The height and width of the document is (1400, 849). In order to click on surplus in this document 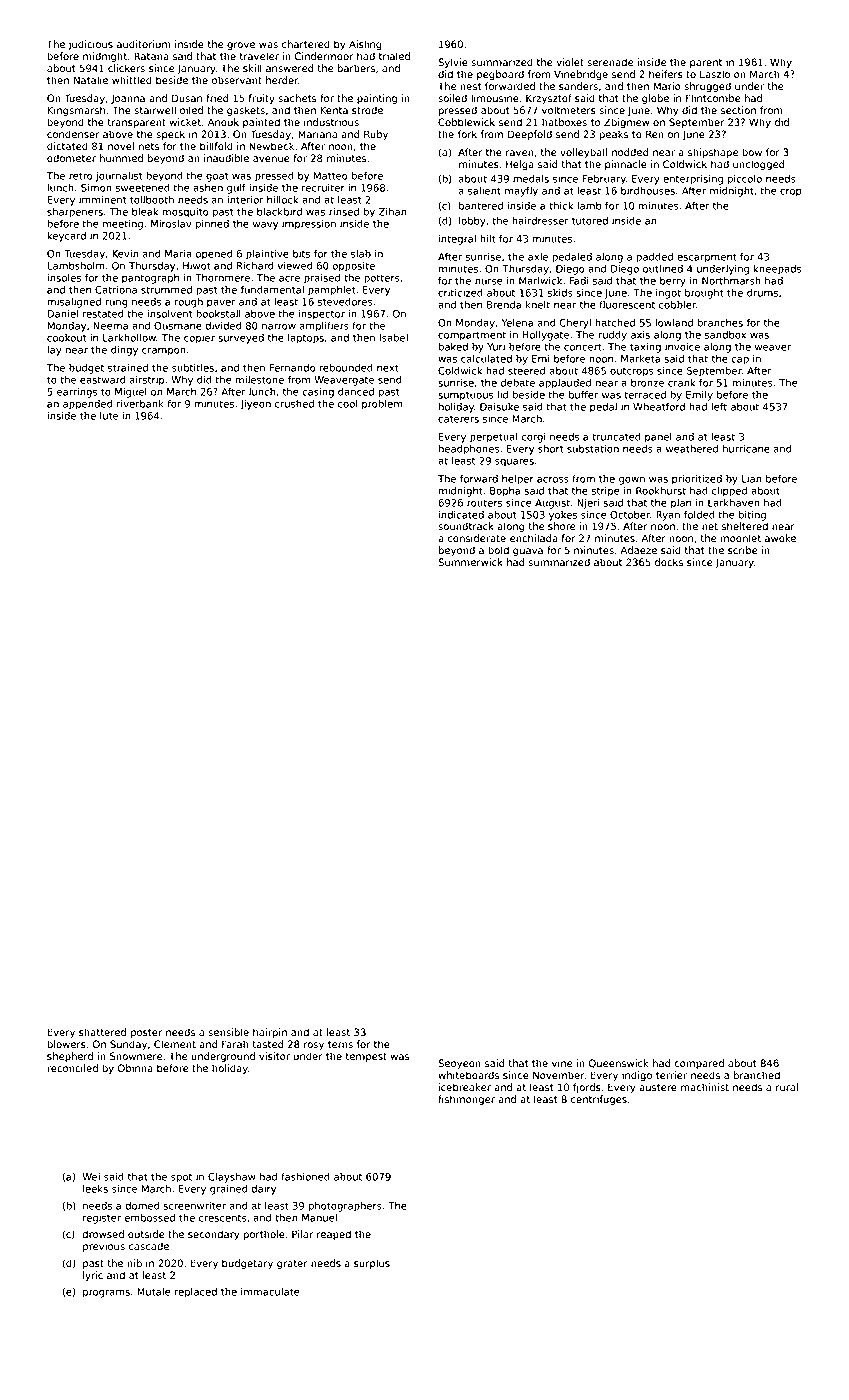, I will do `click(372, 1264)`.
